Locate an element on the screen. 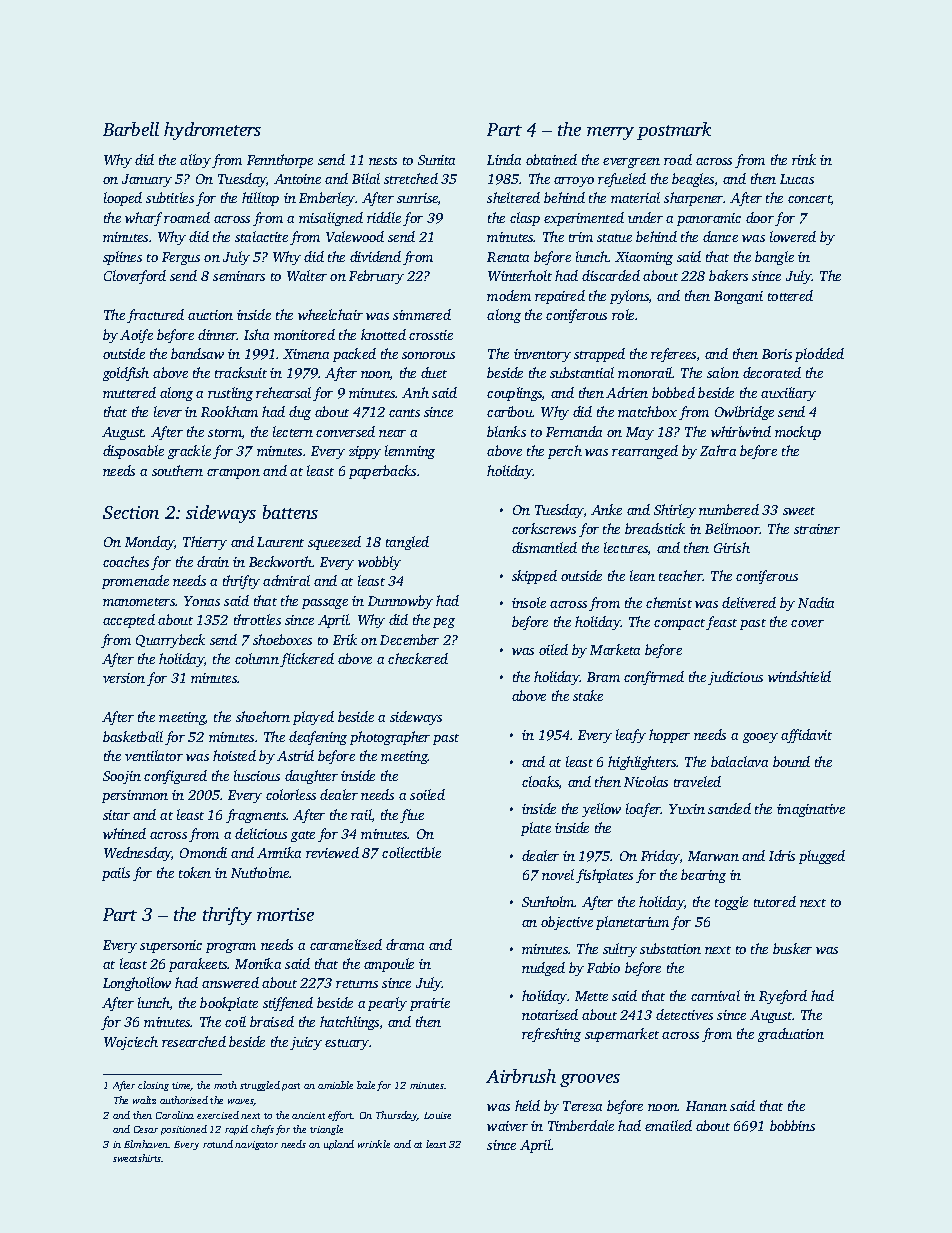 The image size is (952, 1233). squeezed is located at coordinates (334, 543).
